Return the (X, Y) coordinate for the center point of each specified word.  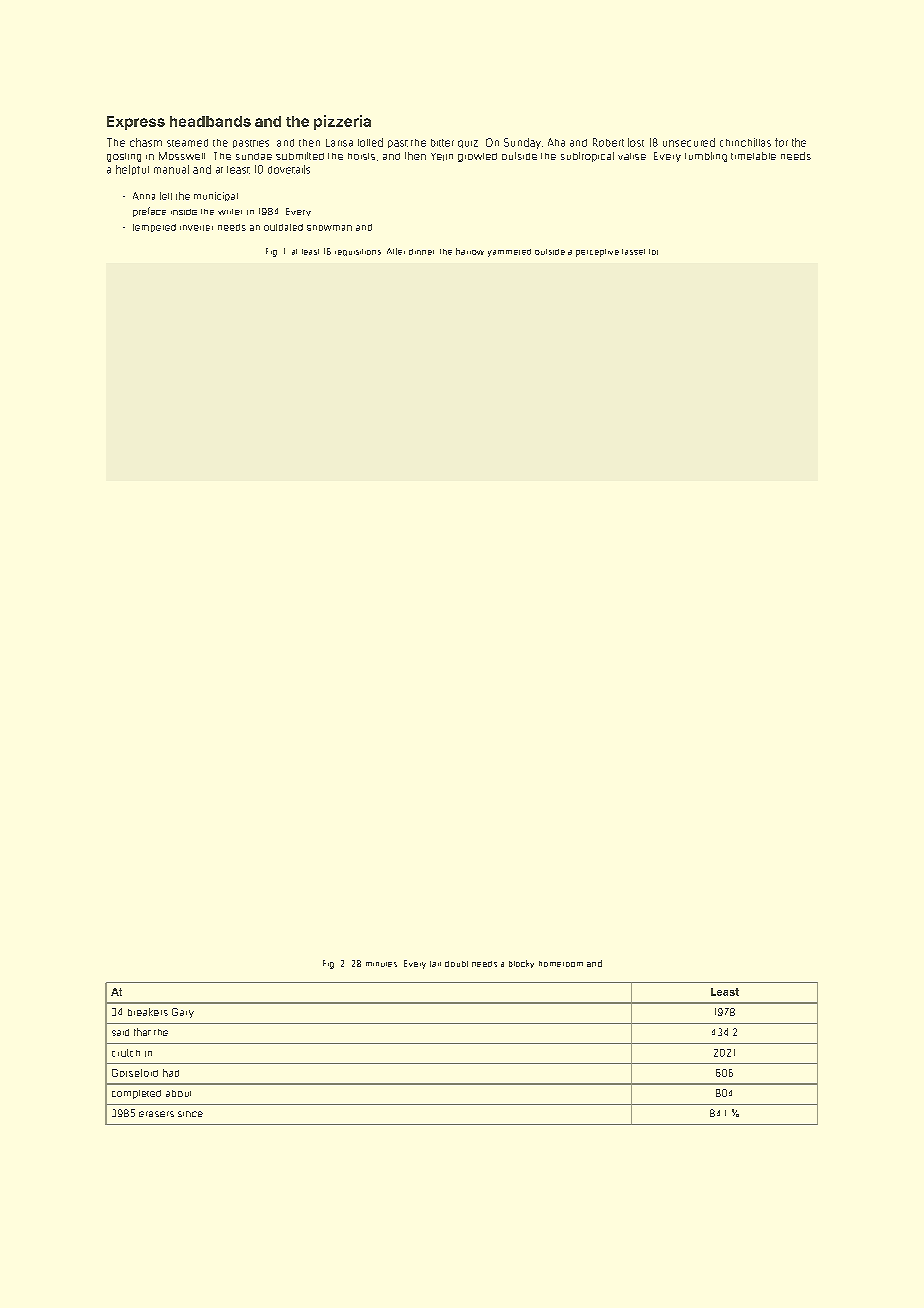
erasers (156, 1114)
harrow (470, 251)
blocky (521, 964)
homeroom (561, 964)
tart (435, 964)
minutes (381, 964)
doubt (456, 964)
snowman (329, 228)
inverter (196, 228)
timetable (753, 156)
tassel (633, 252)
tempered (154, 228)
